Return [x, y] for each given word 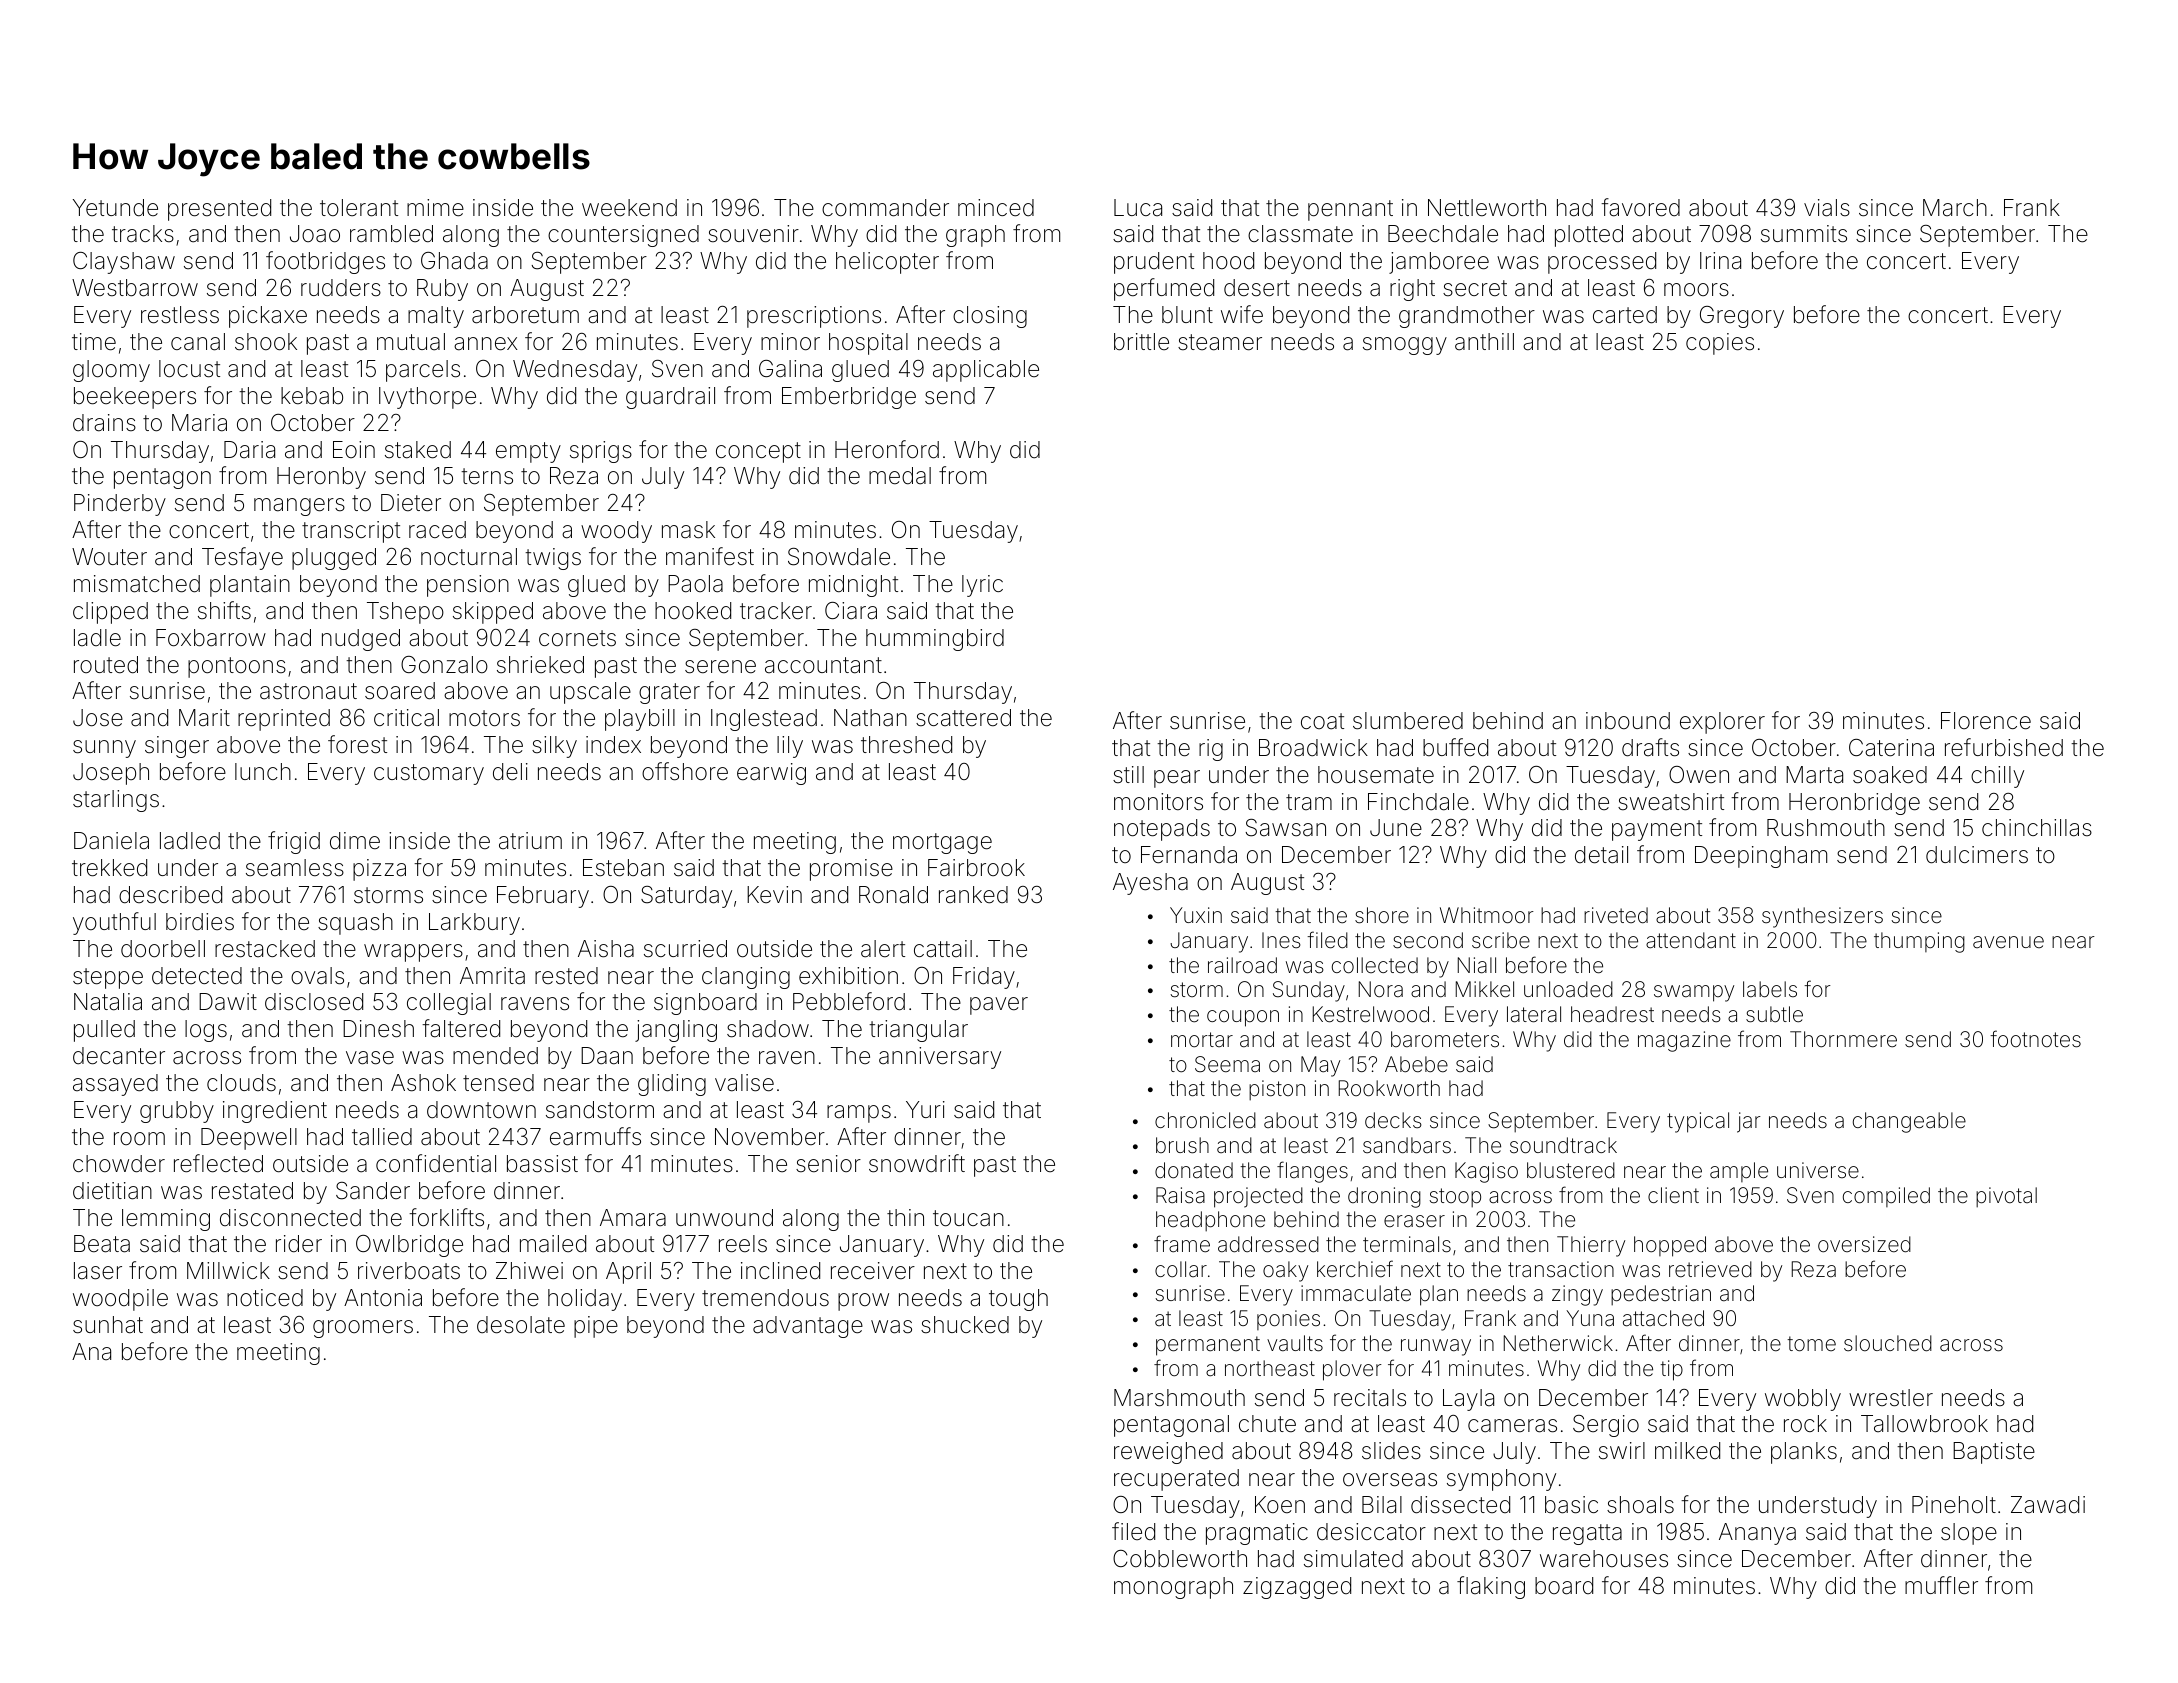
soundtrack [1563, 1145]
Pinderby [120, 505]
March [1955, 207]
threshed [906, 745]
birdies [200, 922]
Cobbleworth [1180, 1559]
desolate [521, 1325]
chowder [119, 1164]
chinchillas [2037, 828]
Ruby [442, 290]
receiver [873, 1271]
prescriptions [814, 317]
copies [1720, 344]
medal [900, 476]
